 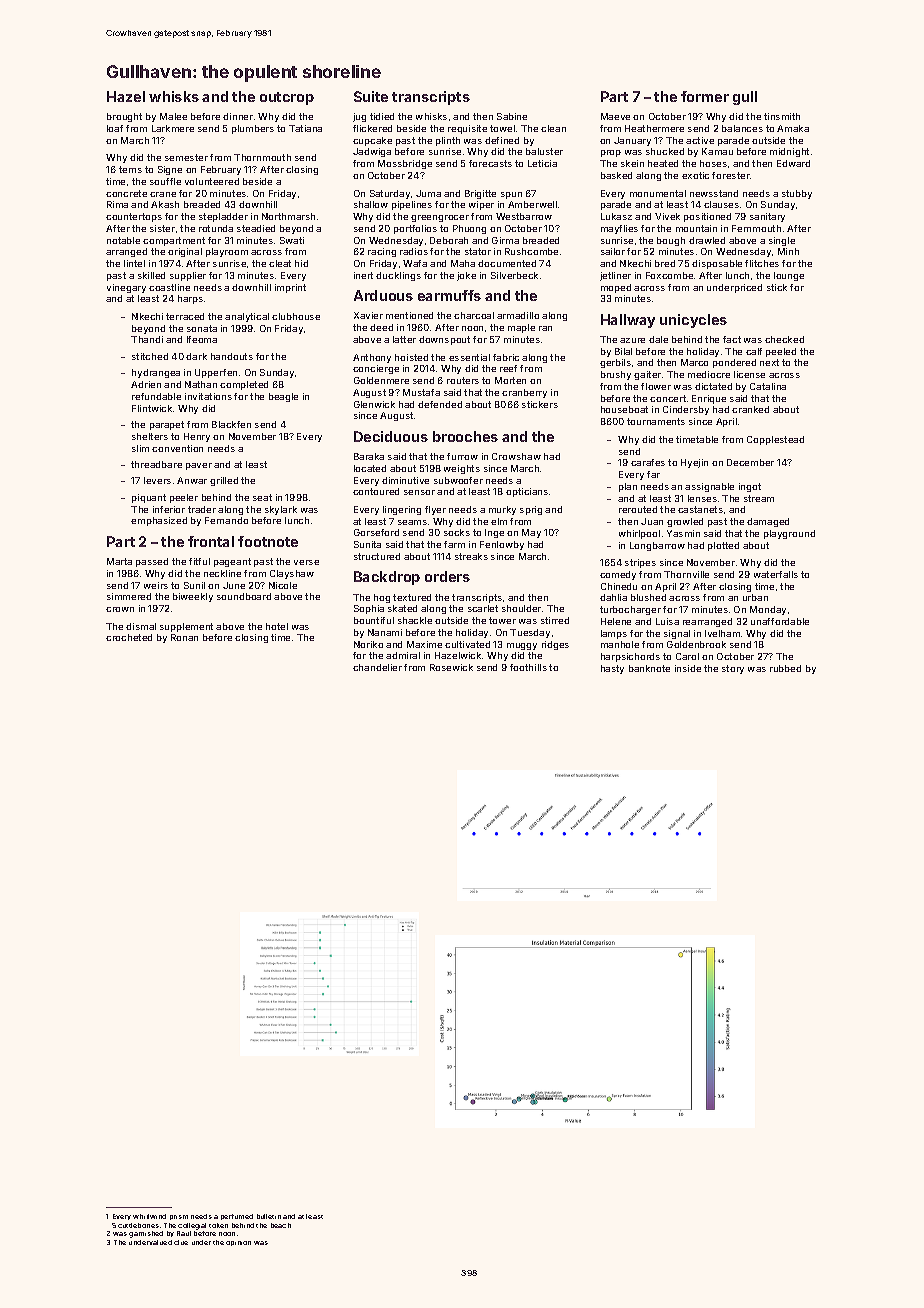 What do you see at coordinates (269, 1216) in the screenshot?
I see `bulletin` at bounding box center [269, 1216].
